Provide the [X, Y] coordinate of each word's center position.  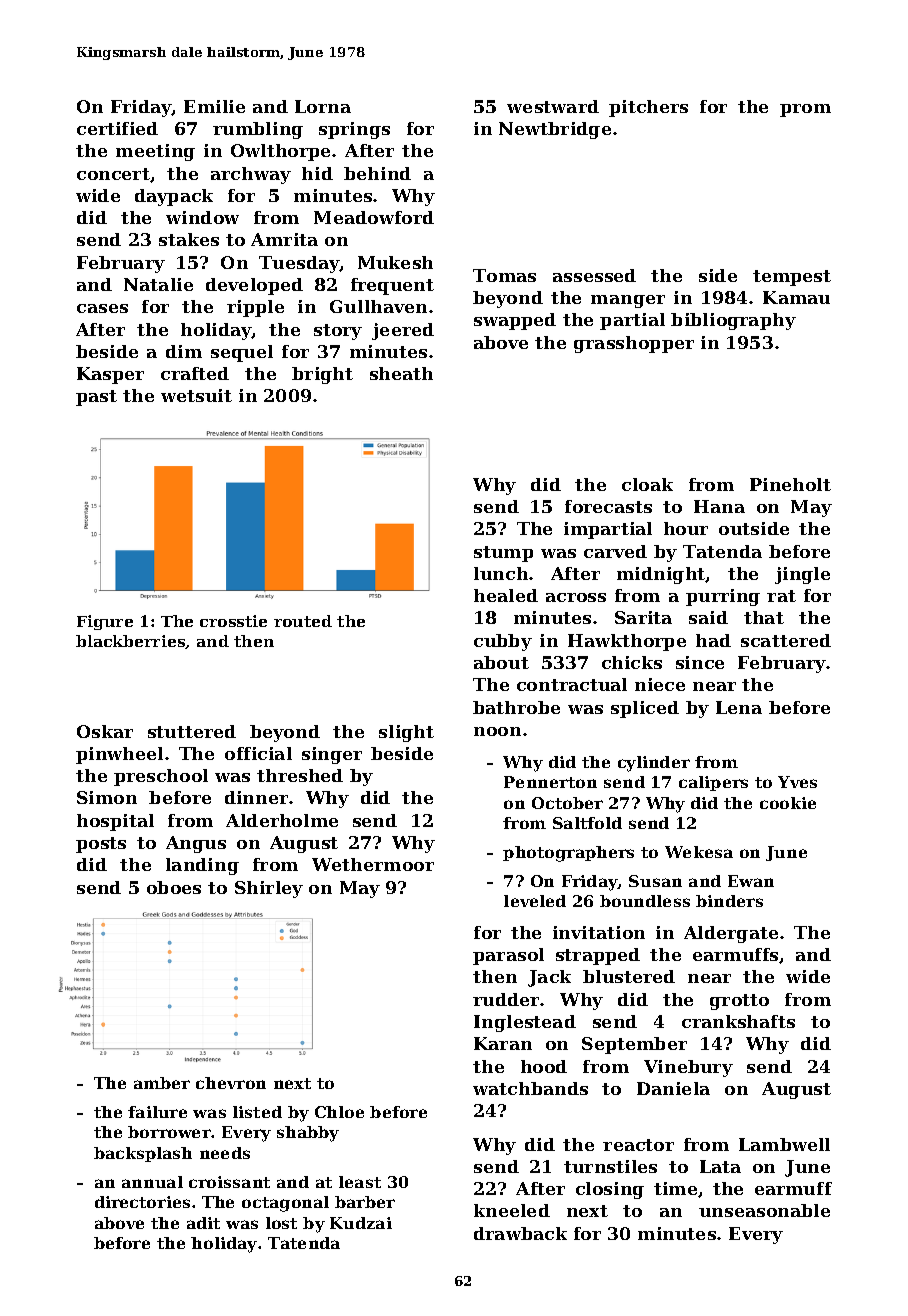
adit [203, 1223]
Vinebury [688, 1068]
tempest [792, 278]
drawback [520, 1233]
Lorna [323, 106]
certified [117, 128]
